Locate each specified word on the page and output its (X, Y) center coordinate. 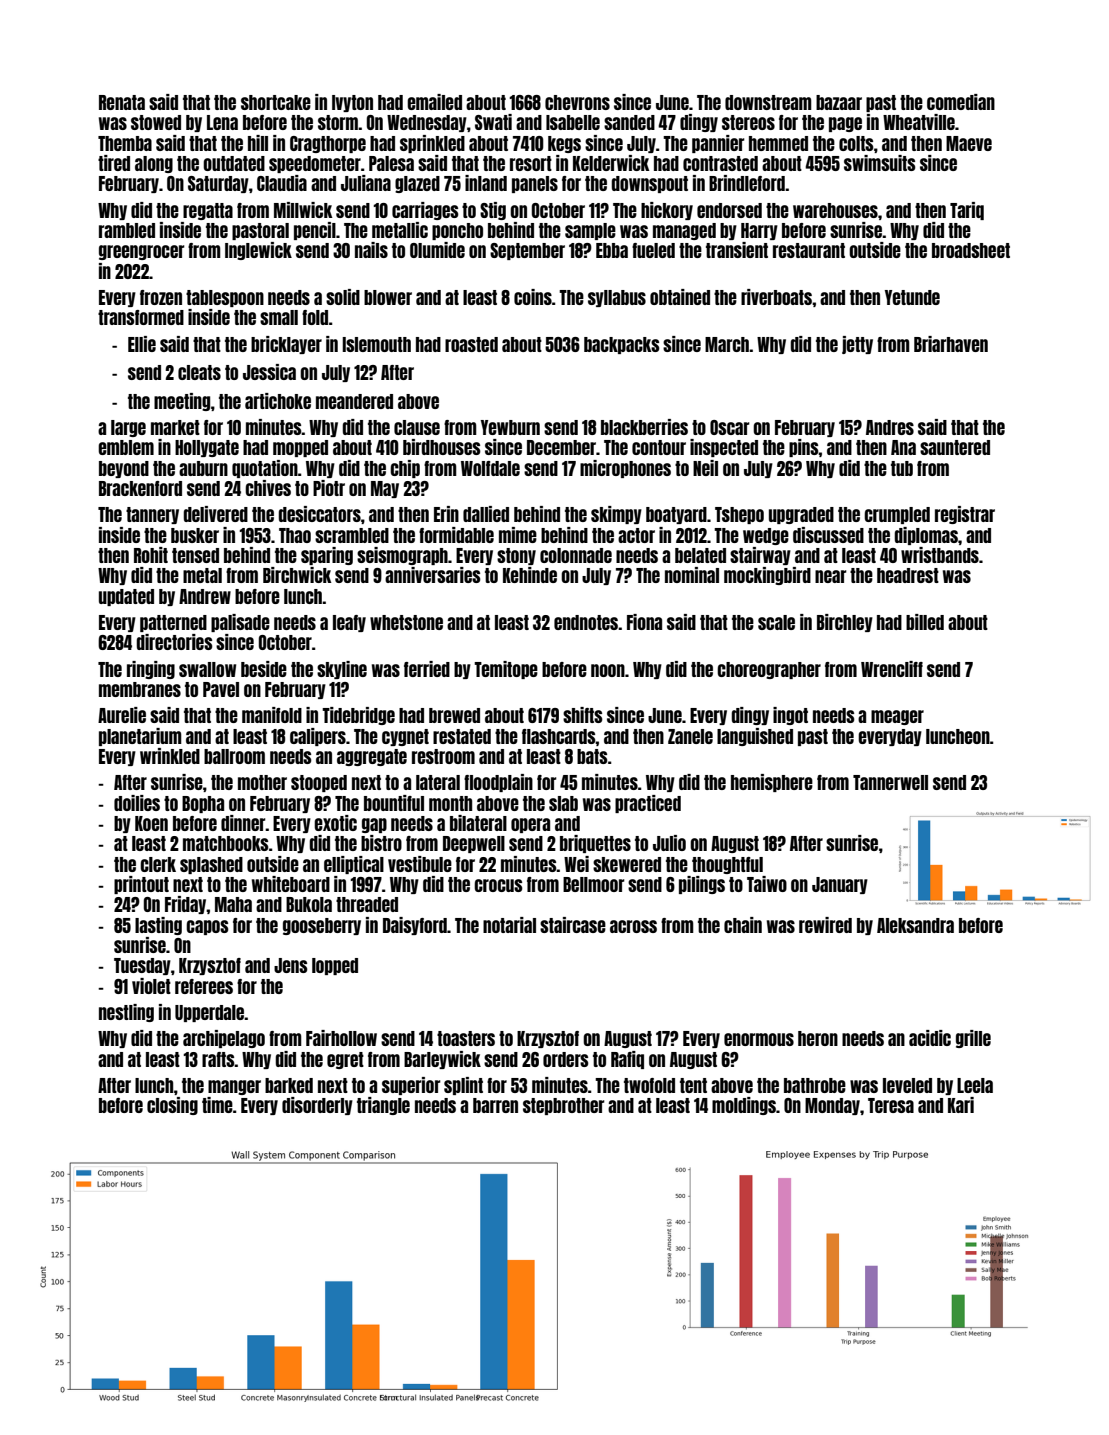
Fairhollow (341, 1038)
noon (608, 670)
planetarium (140, 737)
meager (897, 717)
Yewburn (510, 427)
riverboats (776, 297)
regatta (208, 211)
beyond (124, 469)
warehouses (835, 210)
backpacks (622, 345)
